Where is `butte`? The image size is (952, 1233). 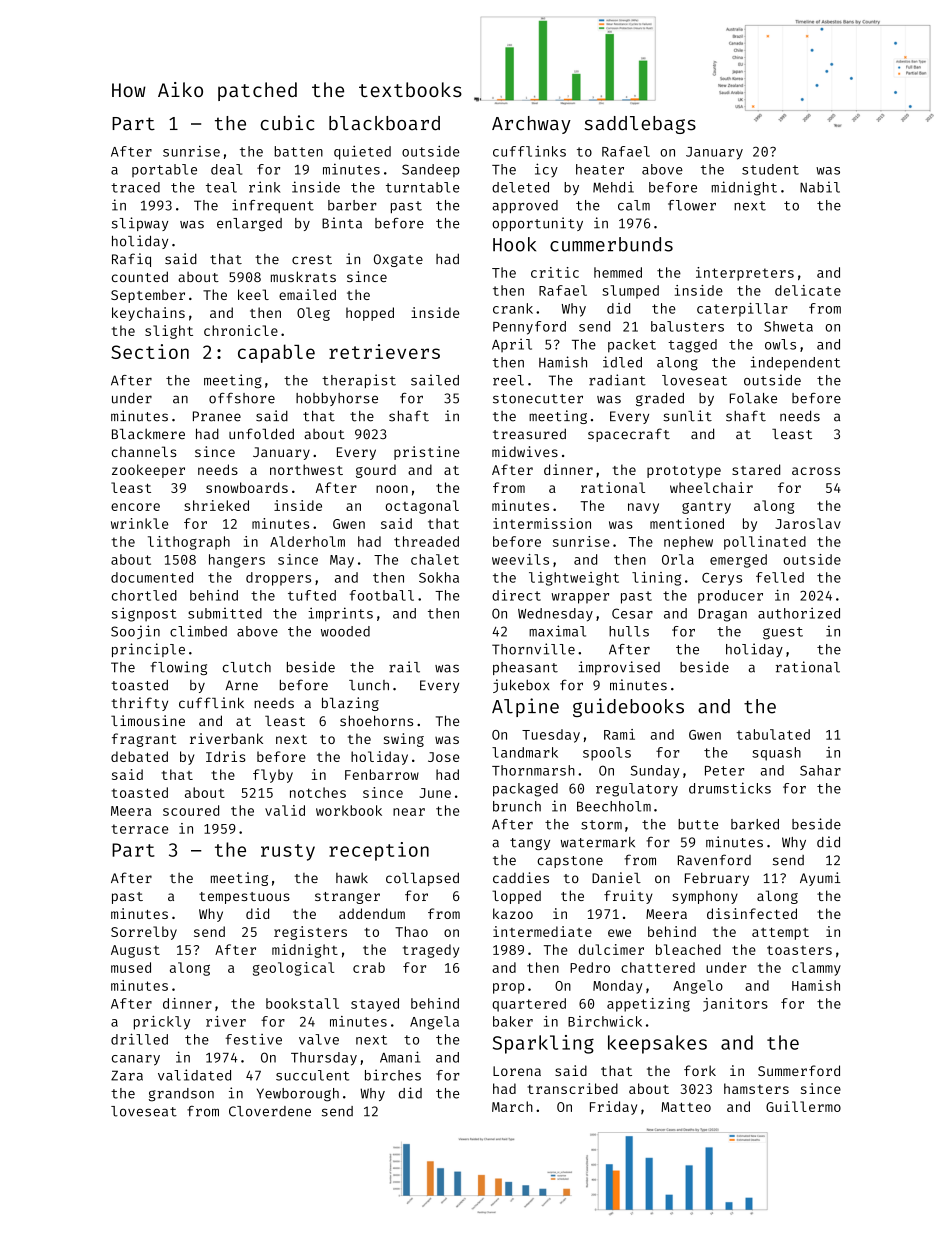
butte is located at coordinates (698, 824).
